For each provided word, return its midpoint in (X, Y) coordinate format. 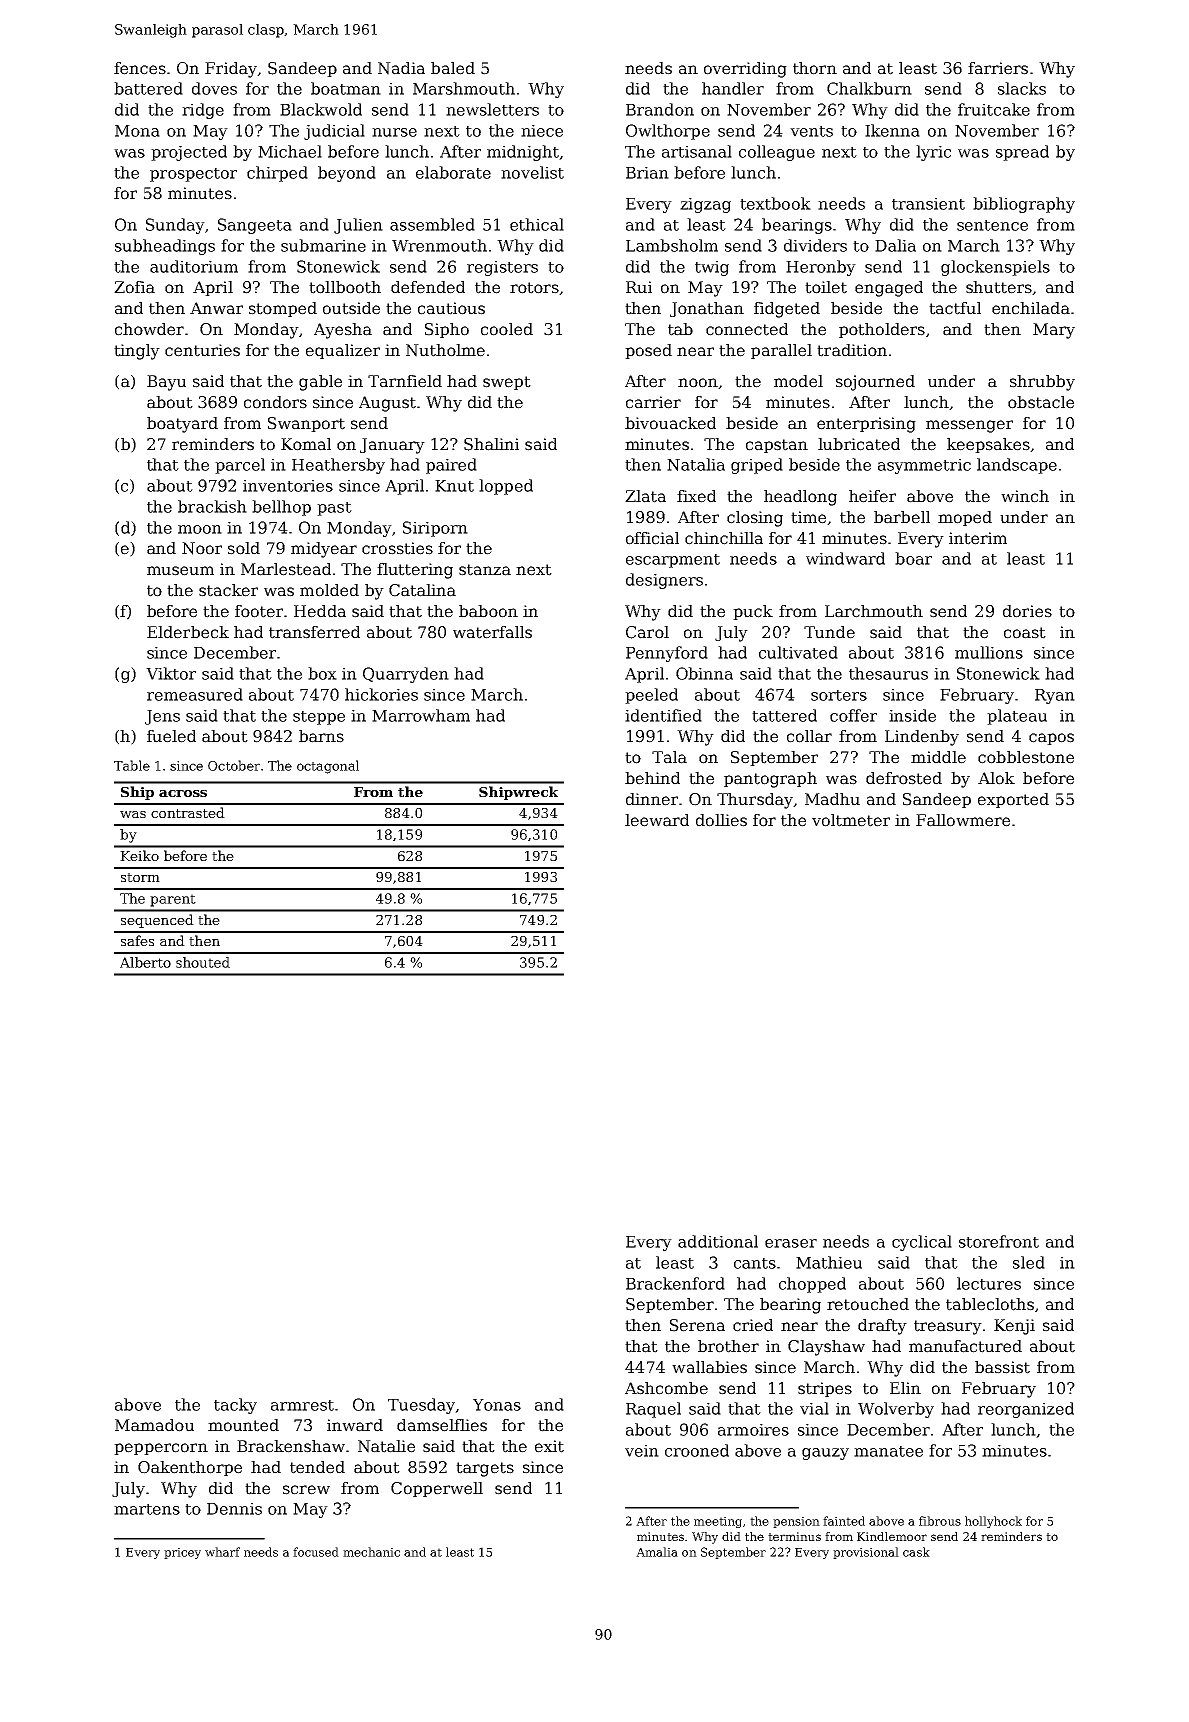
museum (180, 571)
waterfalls (492, 632)
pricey (182, 1553)
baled (453, 68)
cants (755, 1263)
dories (1027, 611)
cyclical (922, 1243)
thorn (815, 68)
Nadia (401, 68)
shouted (203, 962)
